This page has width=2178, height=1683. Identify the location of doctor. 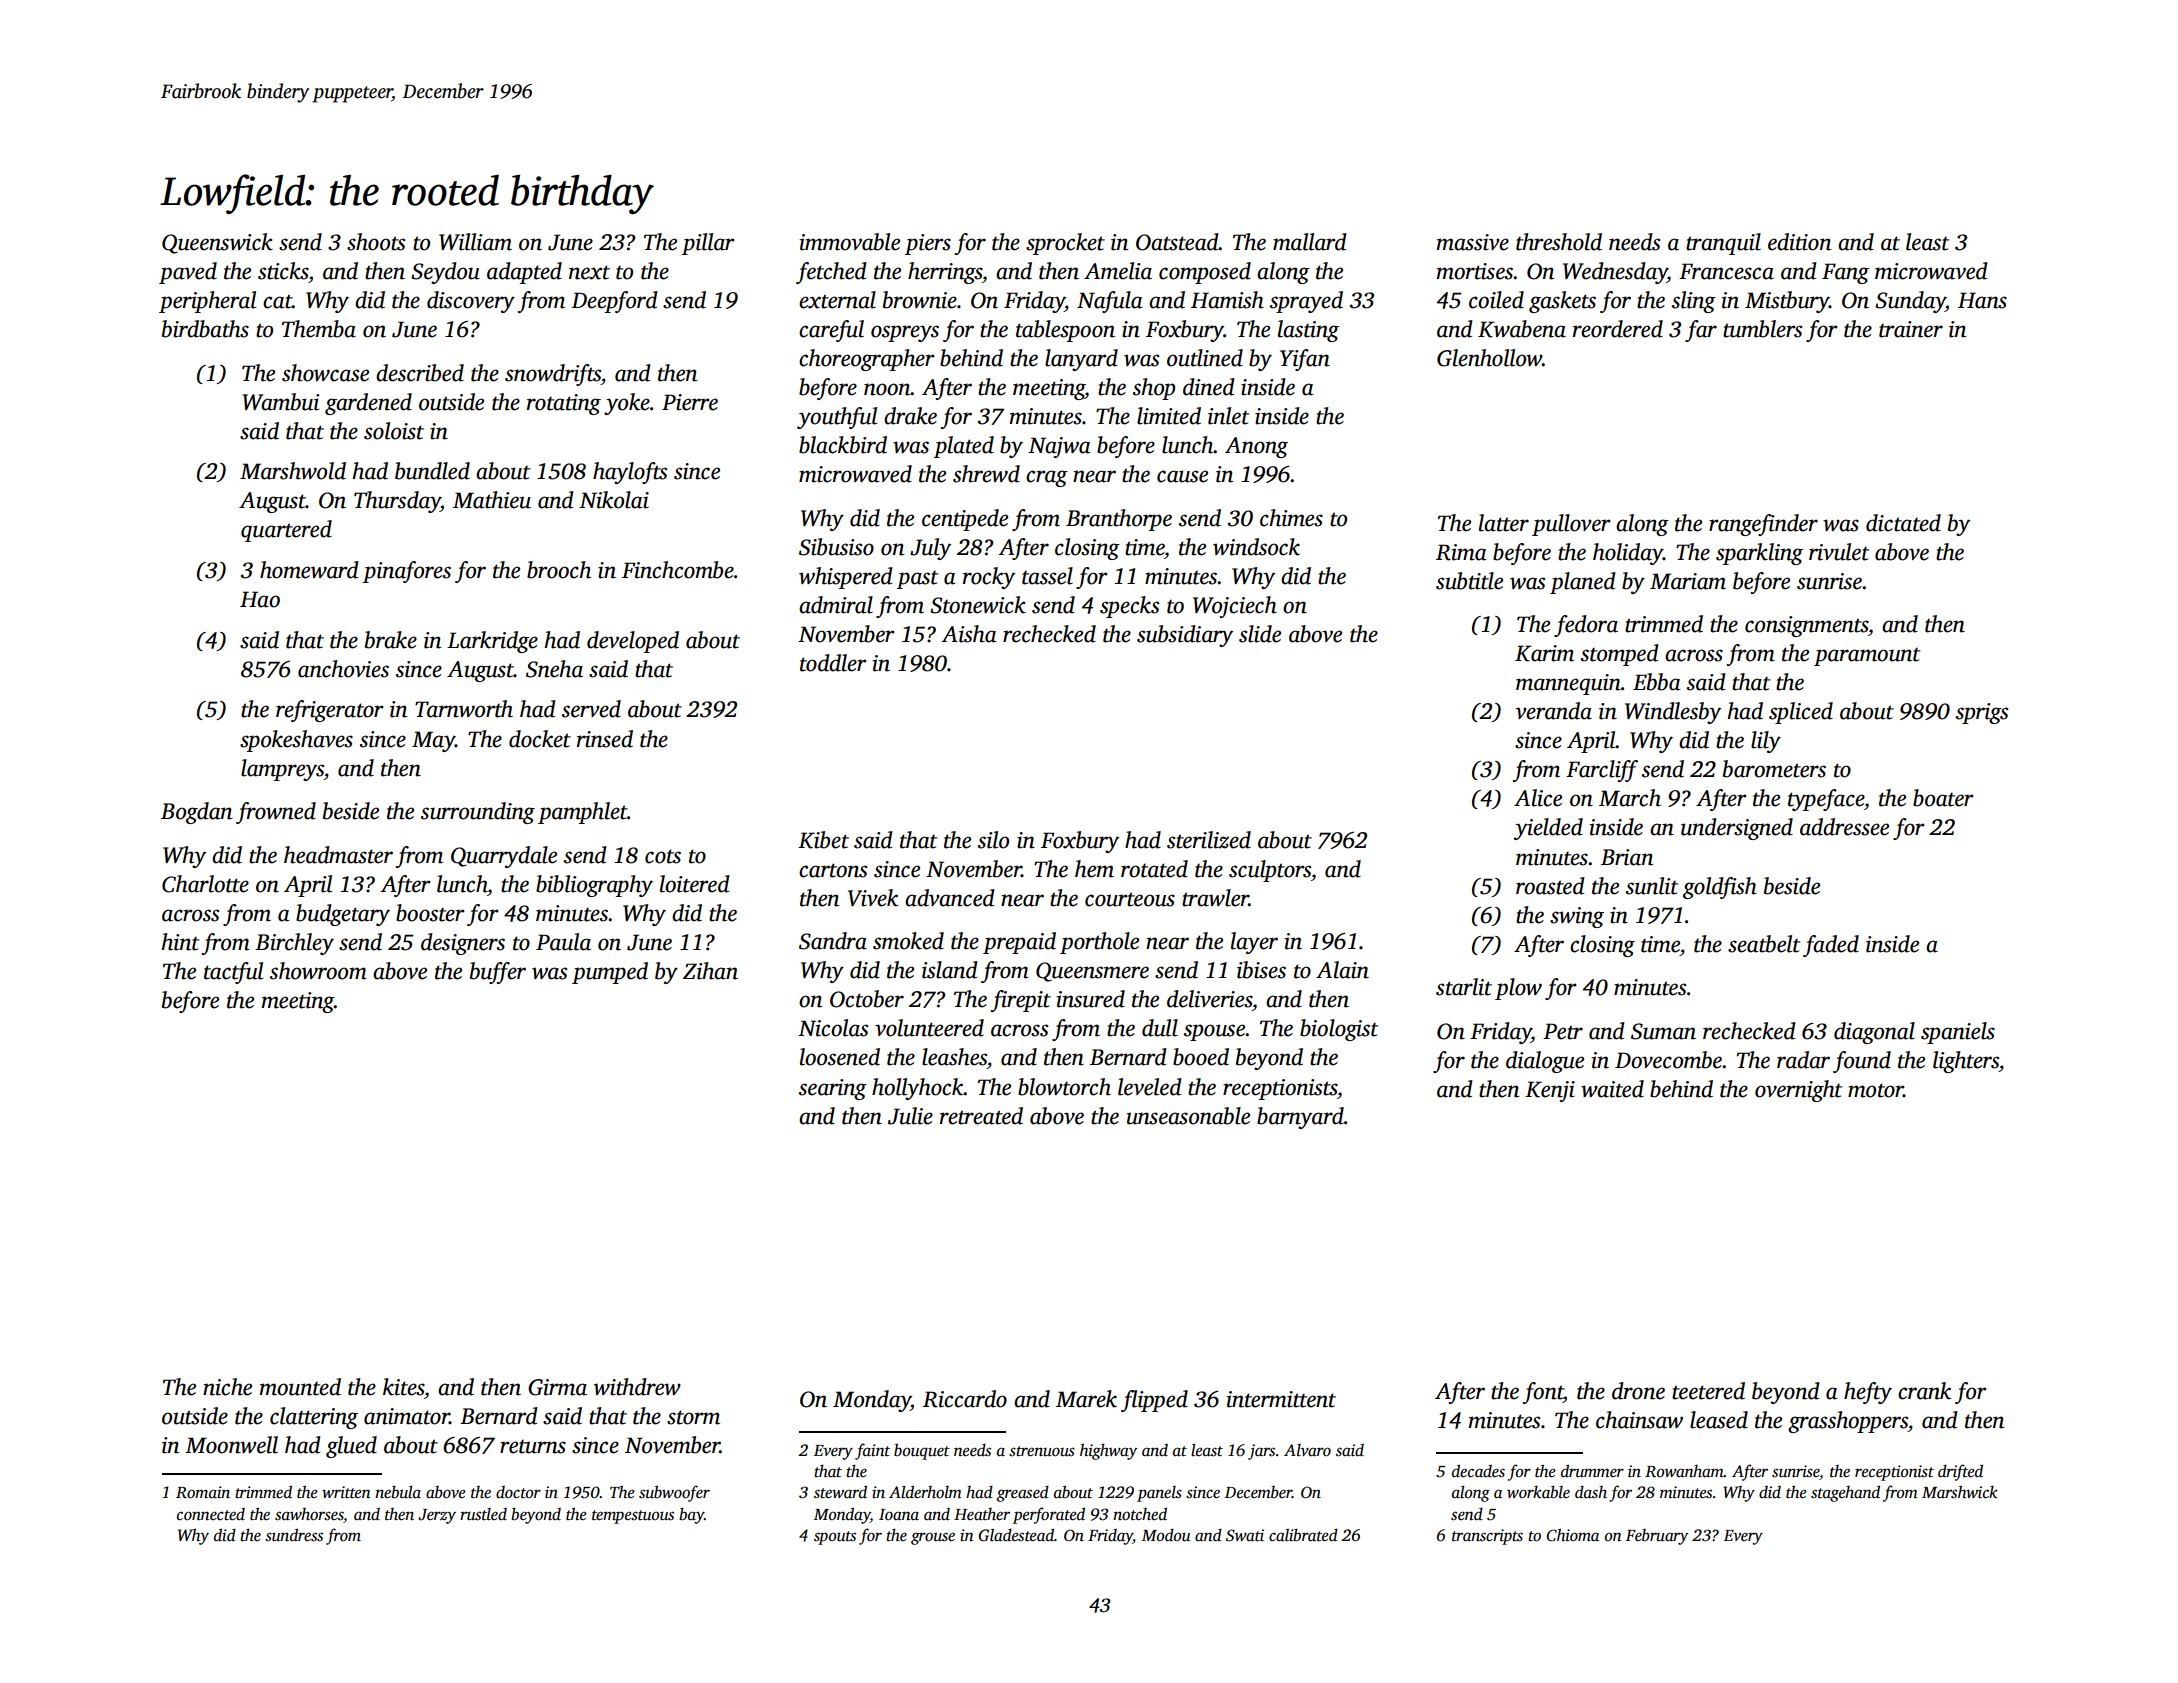
(518, 1492).
